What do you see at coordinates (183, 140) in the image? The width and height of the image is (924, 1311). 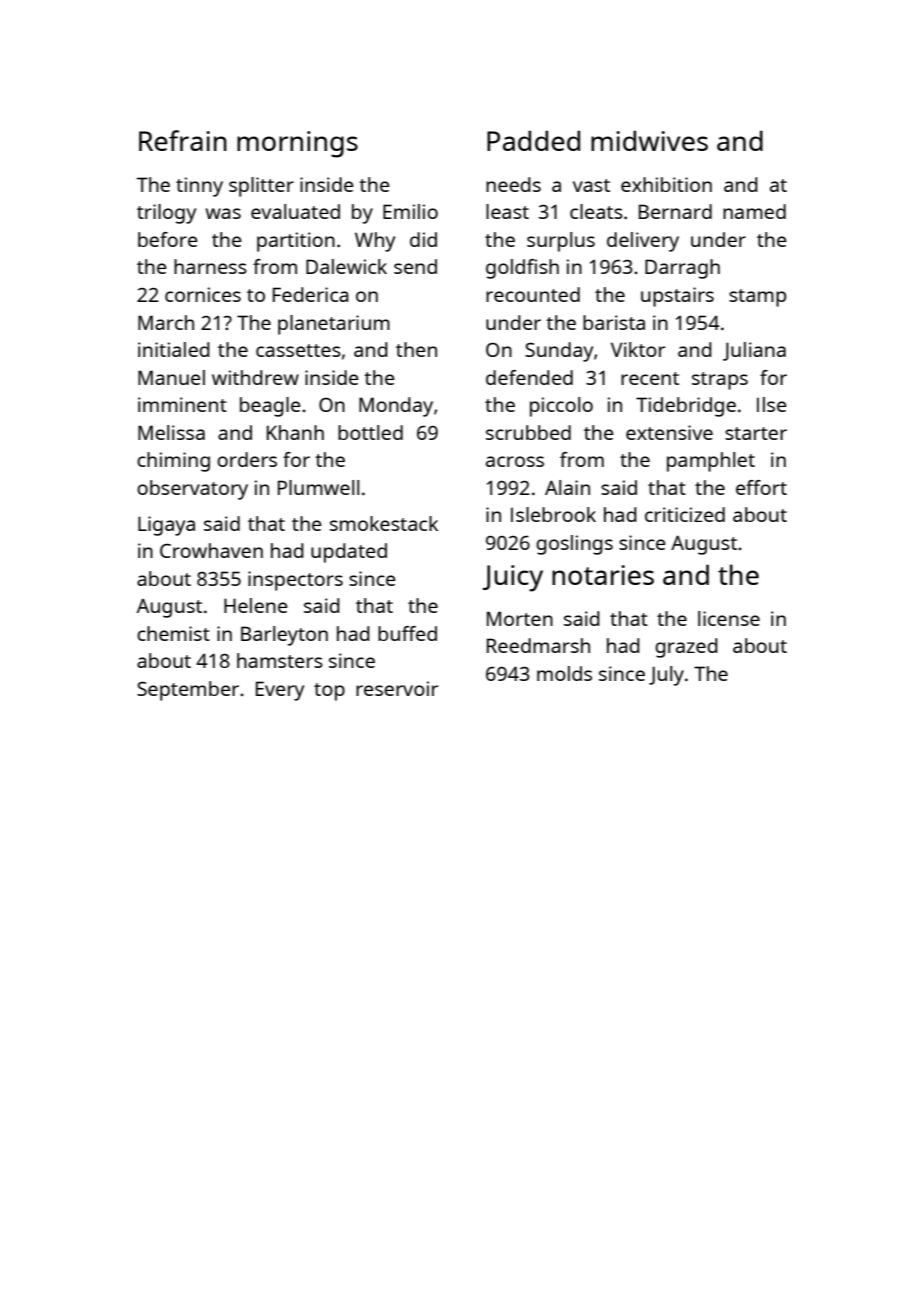 I see `Refrain` at bounding box center [183, 140].
